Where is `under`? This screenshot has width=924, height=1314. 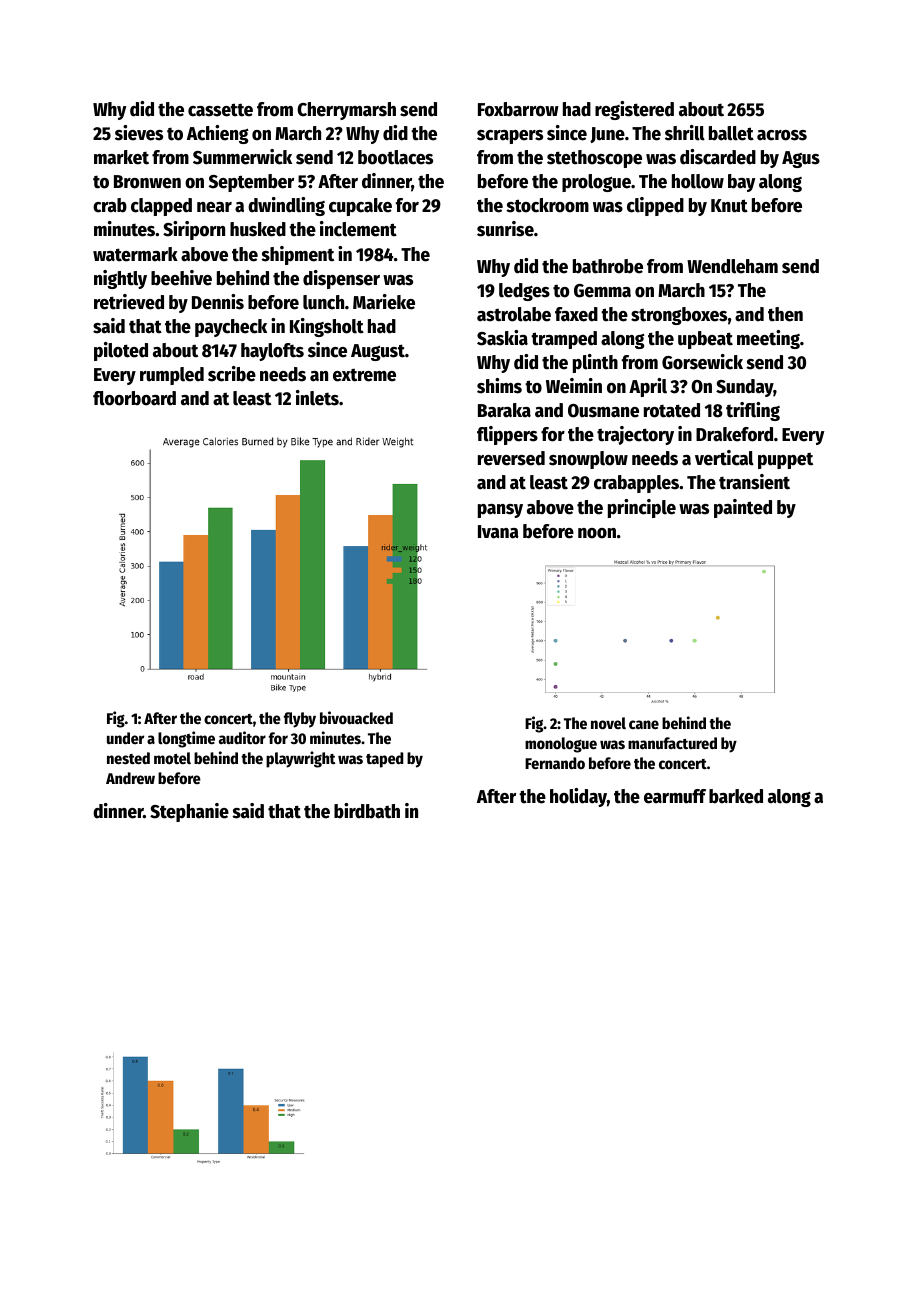 under is located at coordinates (125, 738).
